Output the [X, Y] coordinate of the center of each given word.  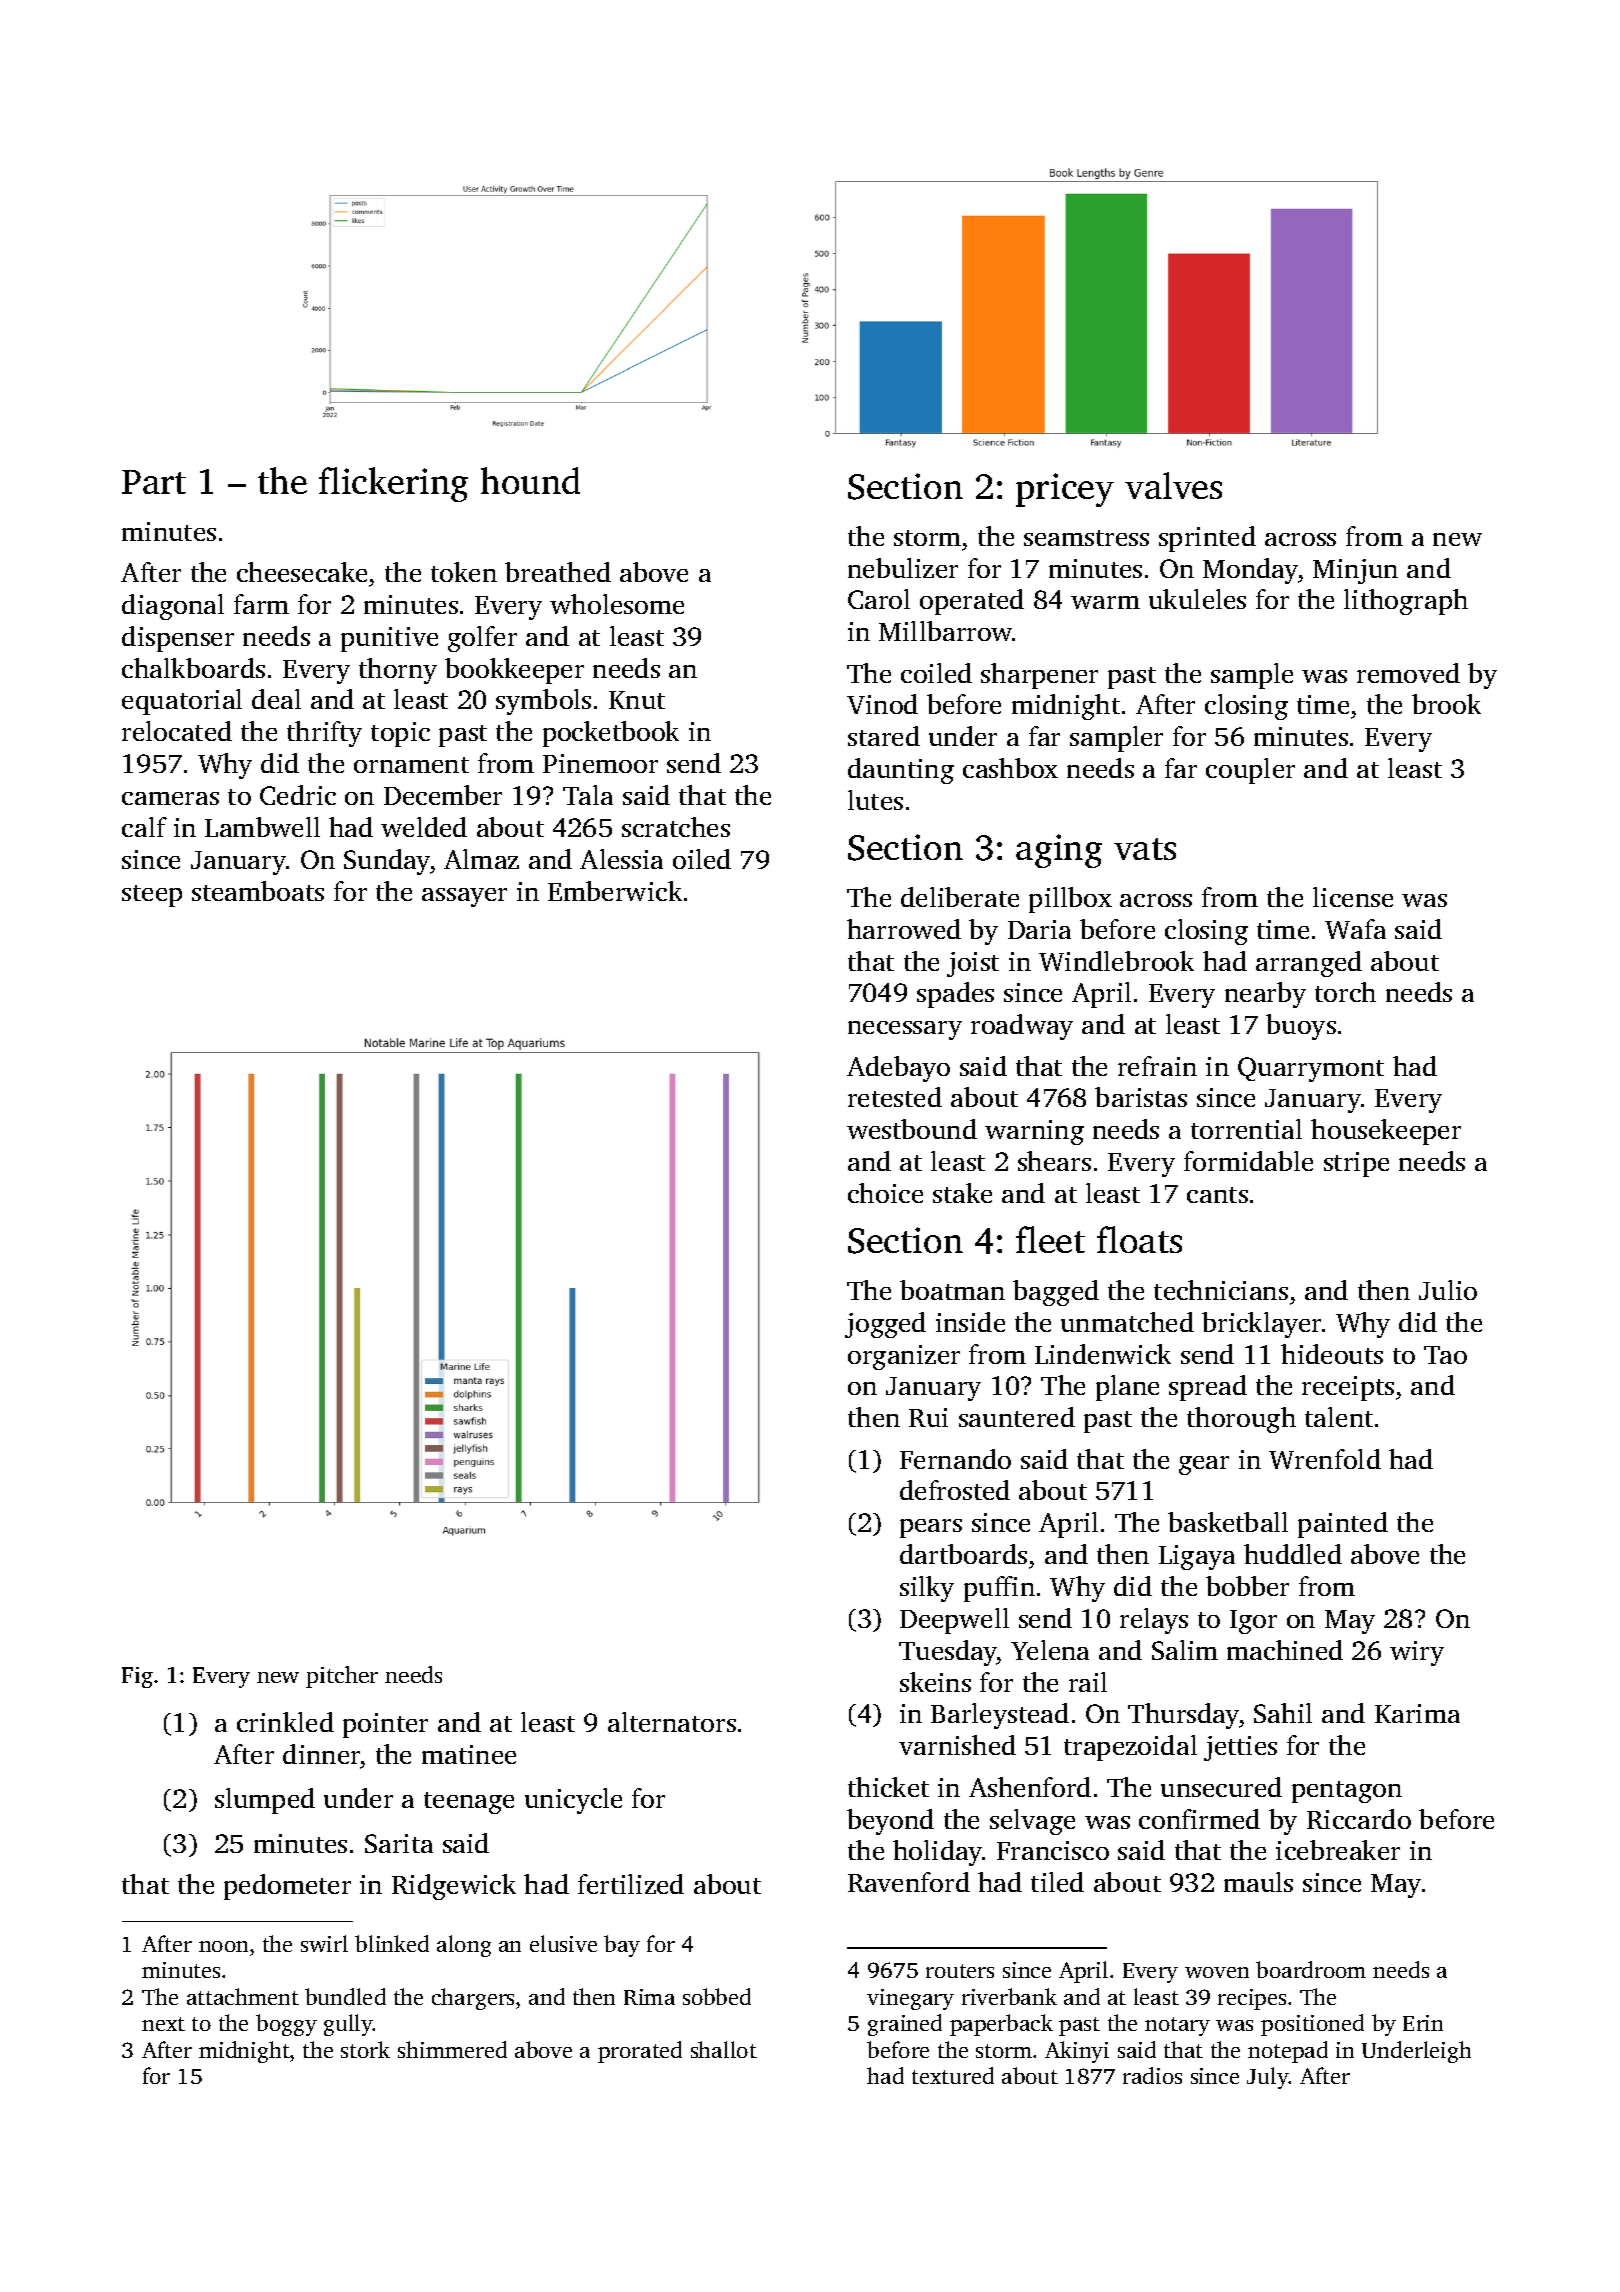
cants [1217, 1195]
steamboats [258, 891]
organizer [904, 1357]
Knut [637, 700]
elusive [563, 1943]
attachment [243, 1996]
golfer [482, 639]
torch [1345, 992]
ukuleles [1197, 599]
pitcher [342, 1677]
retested [895, 1097]
